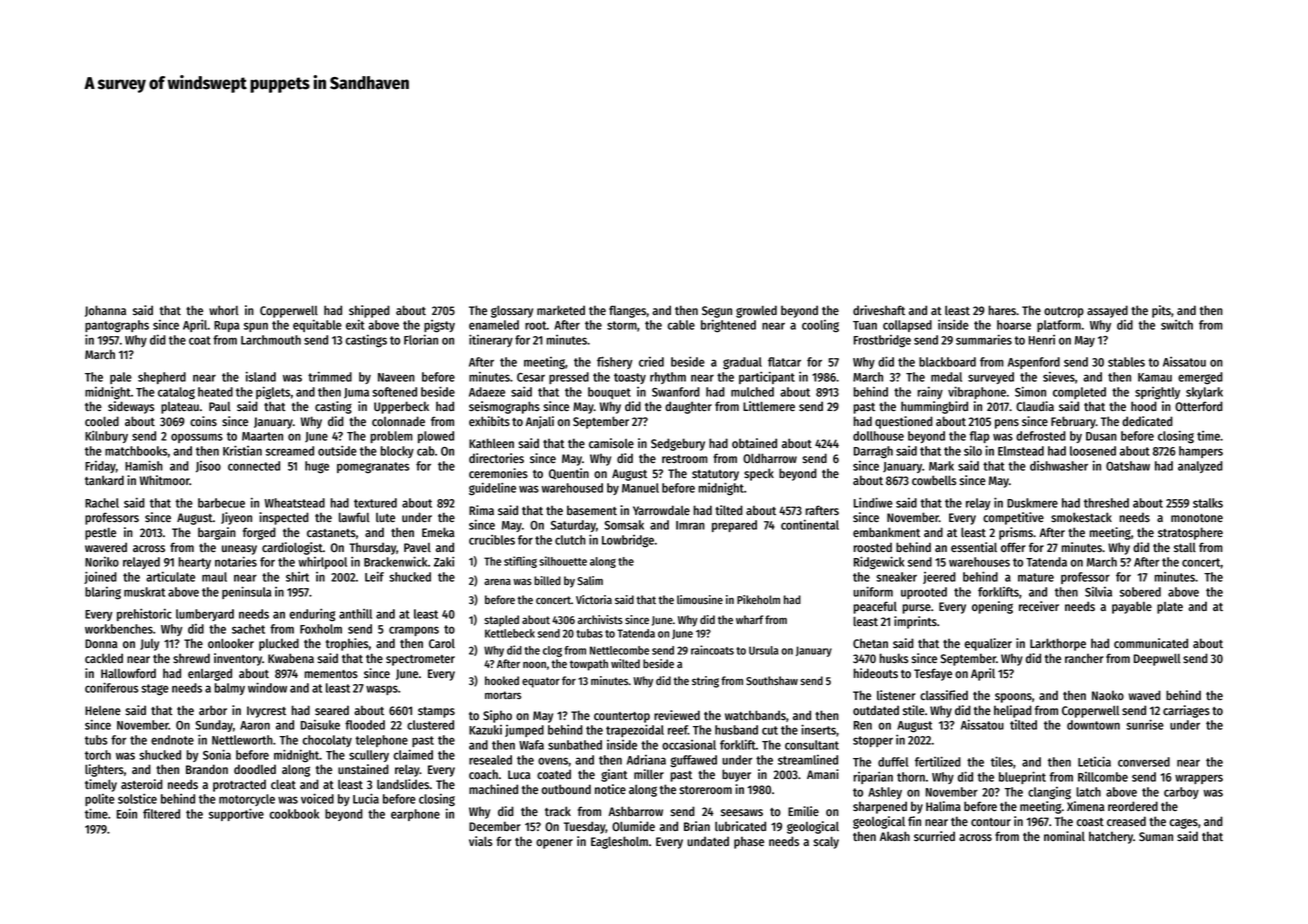 This image has width=1308, height=924. What do you see at coordinates (1199, 406) in the image?
I see `Otterford` at bounding box center [1199, 406].
